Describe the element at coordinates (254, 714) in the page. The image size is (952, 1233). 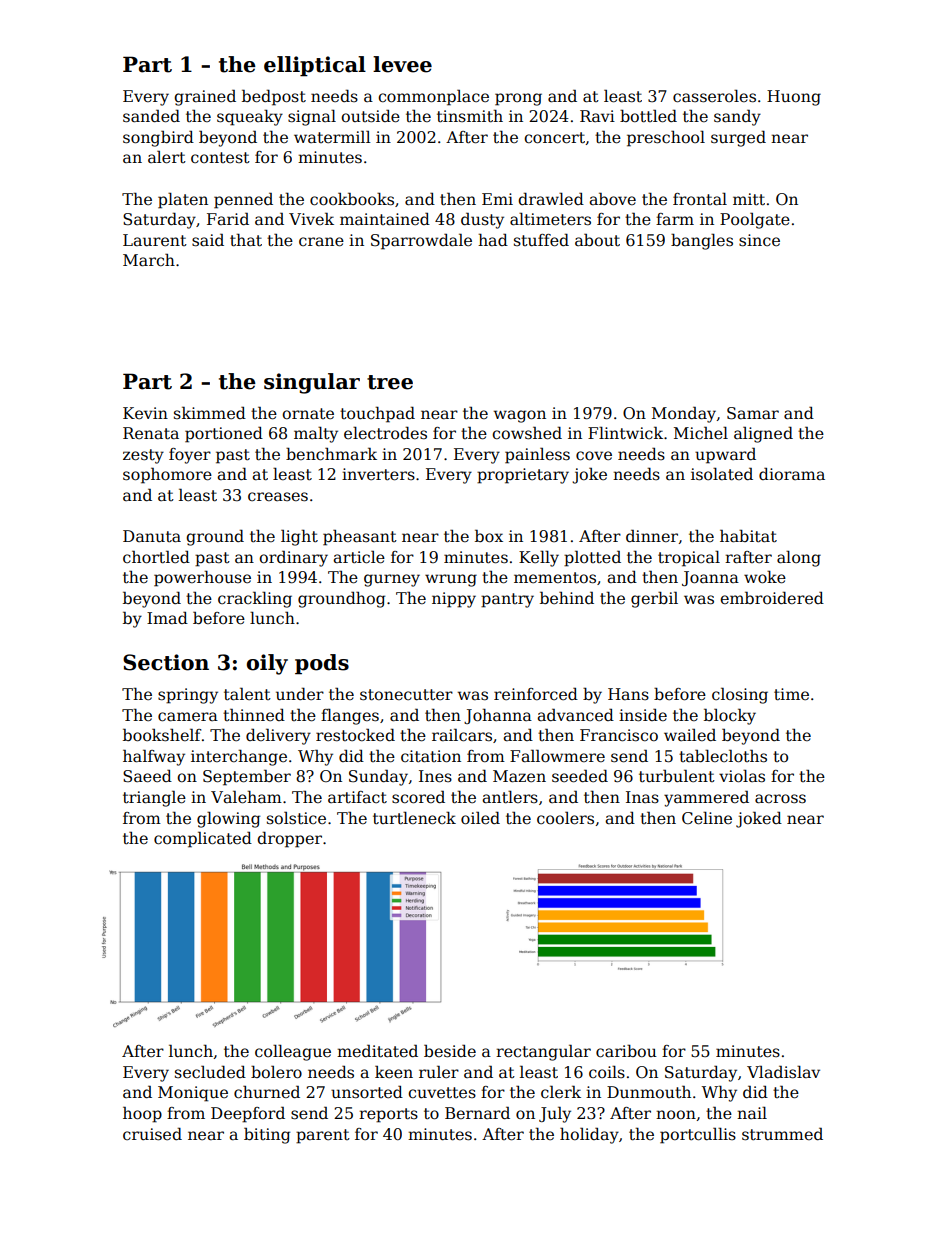
I see `thinned` at that location.
